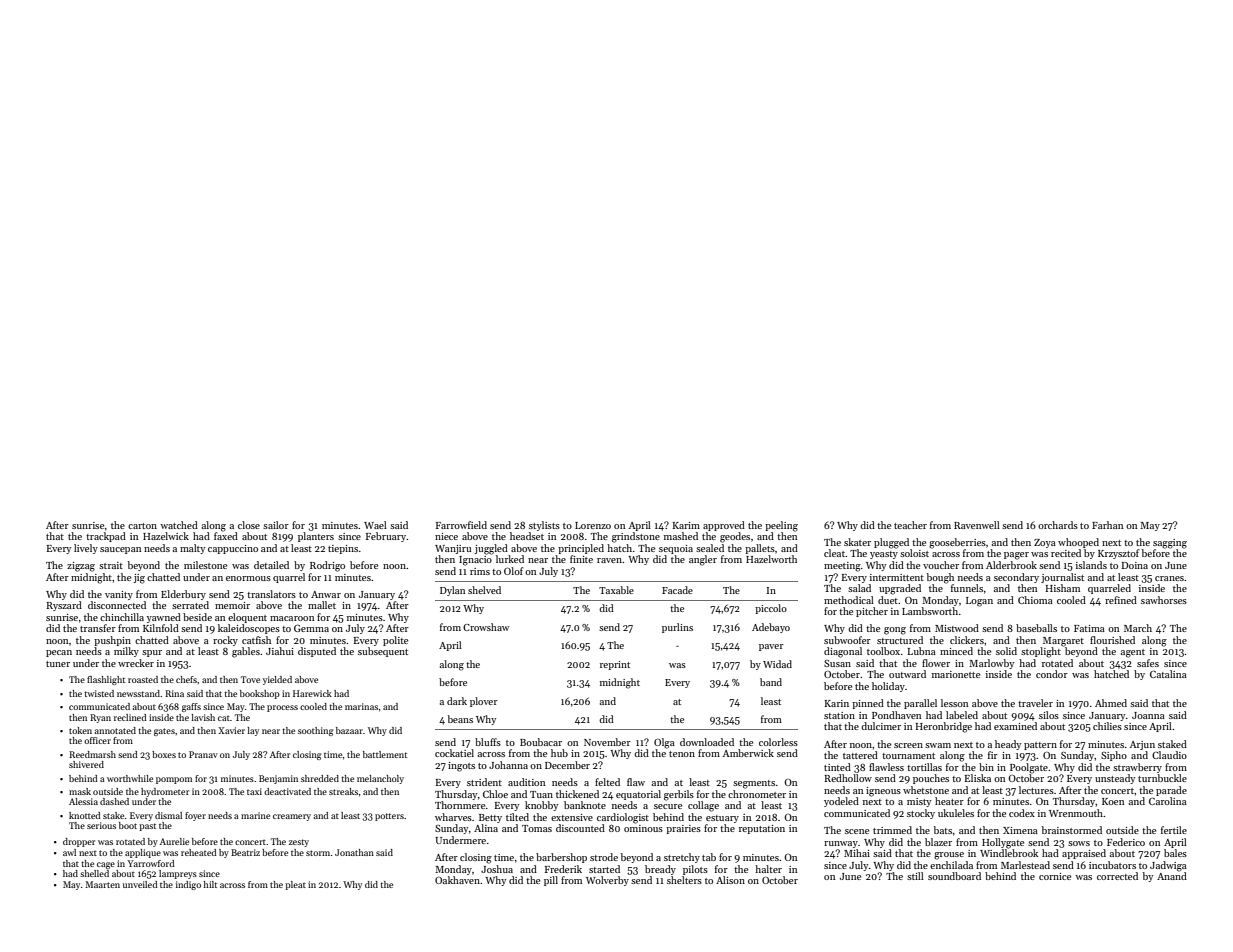 Image resolution: width=1233 pixels, height=952 pixels. I want to click on journalist, so click(1062, 578).
